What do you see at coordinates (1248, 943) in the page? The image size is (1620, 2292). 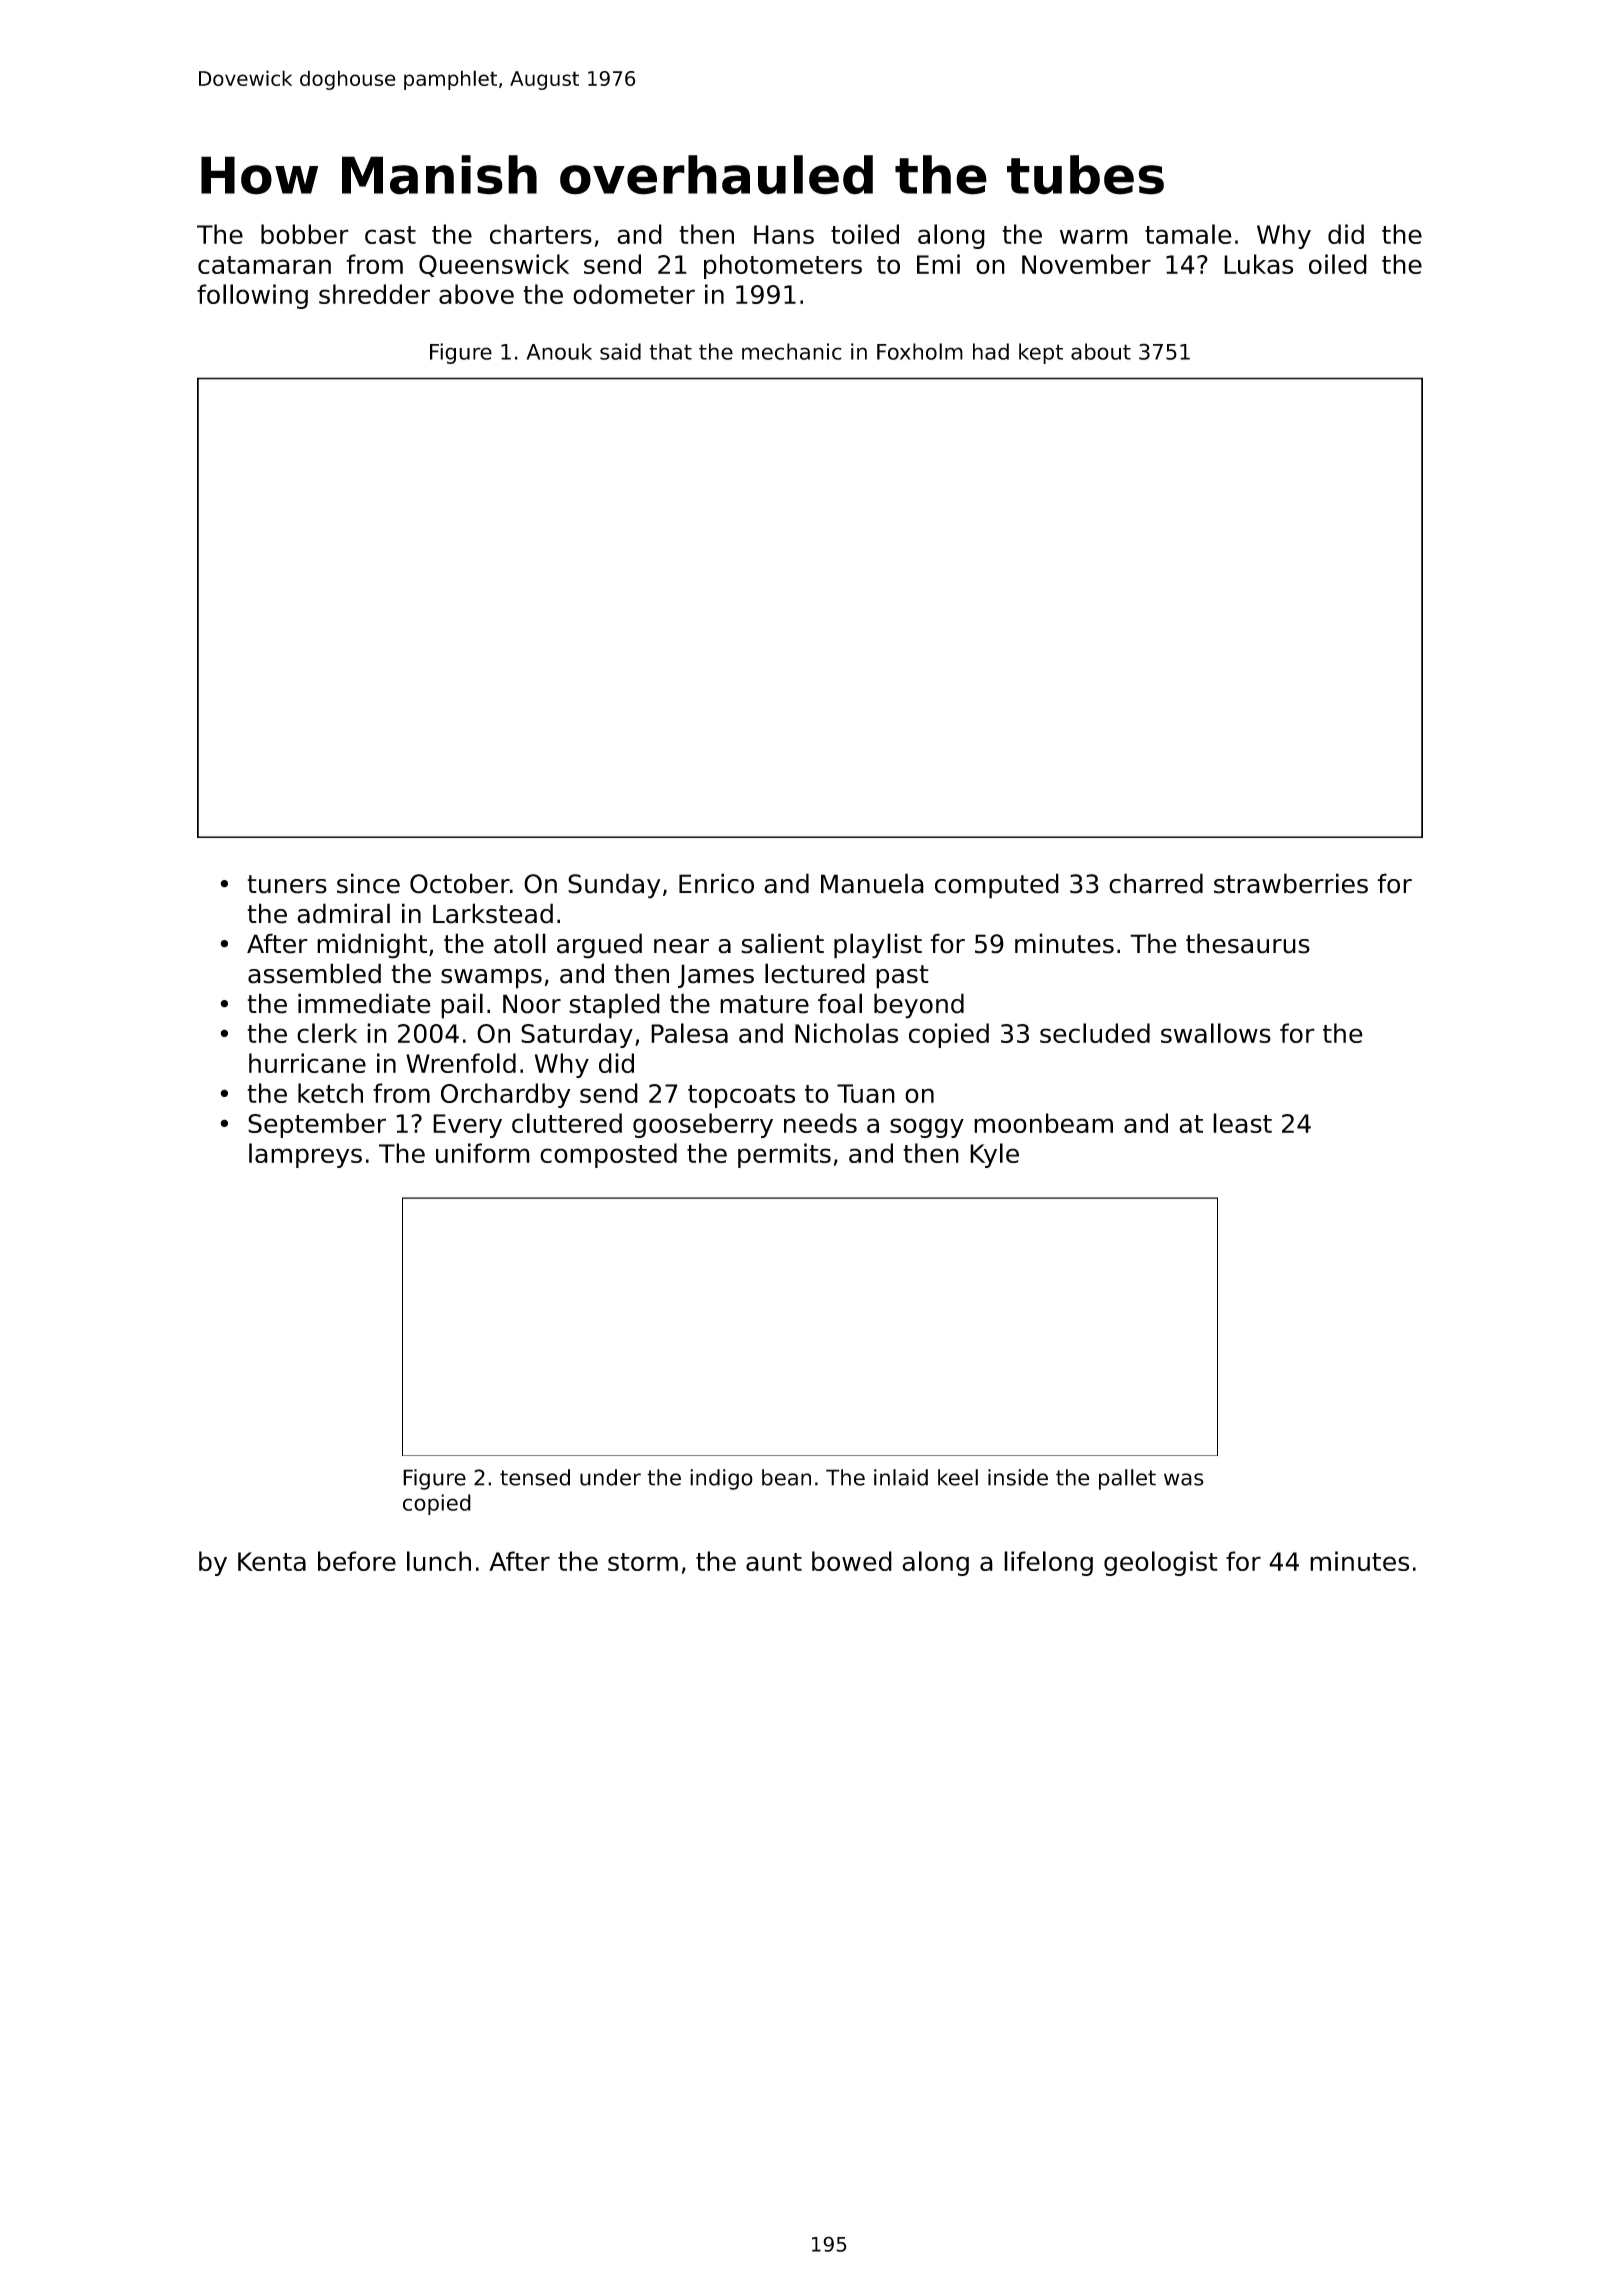 I see `thesaurus` at bounding box center [1248, 943].
